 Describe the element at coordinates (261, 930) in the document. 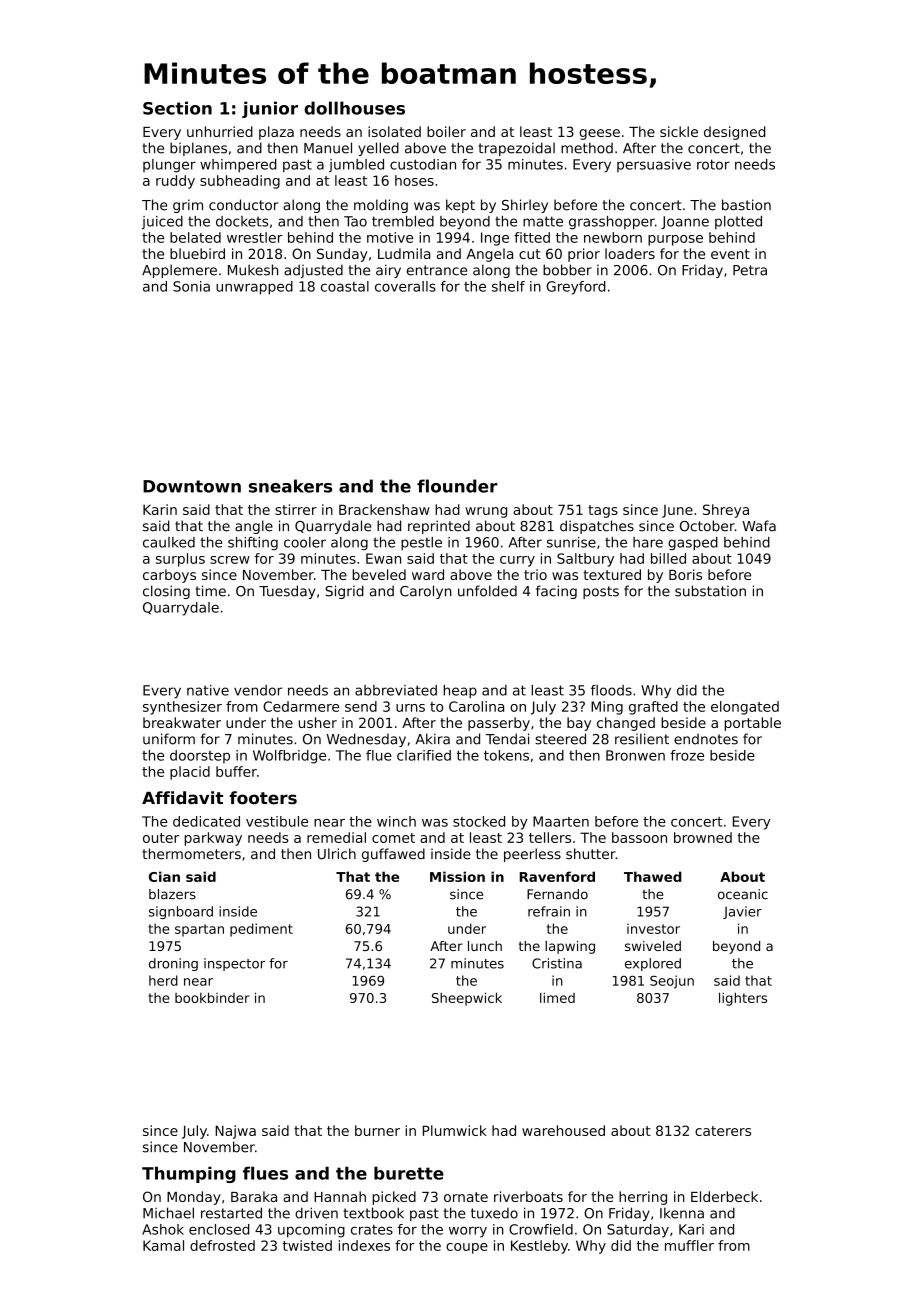

I see `pediment` at that location.
